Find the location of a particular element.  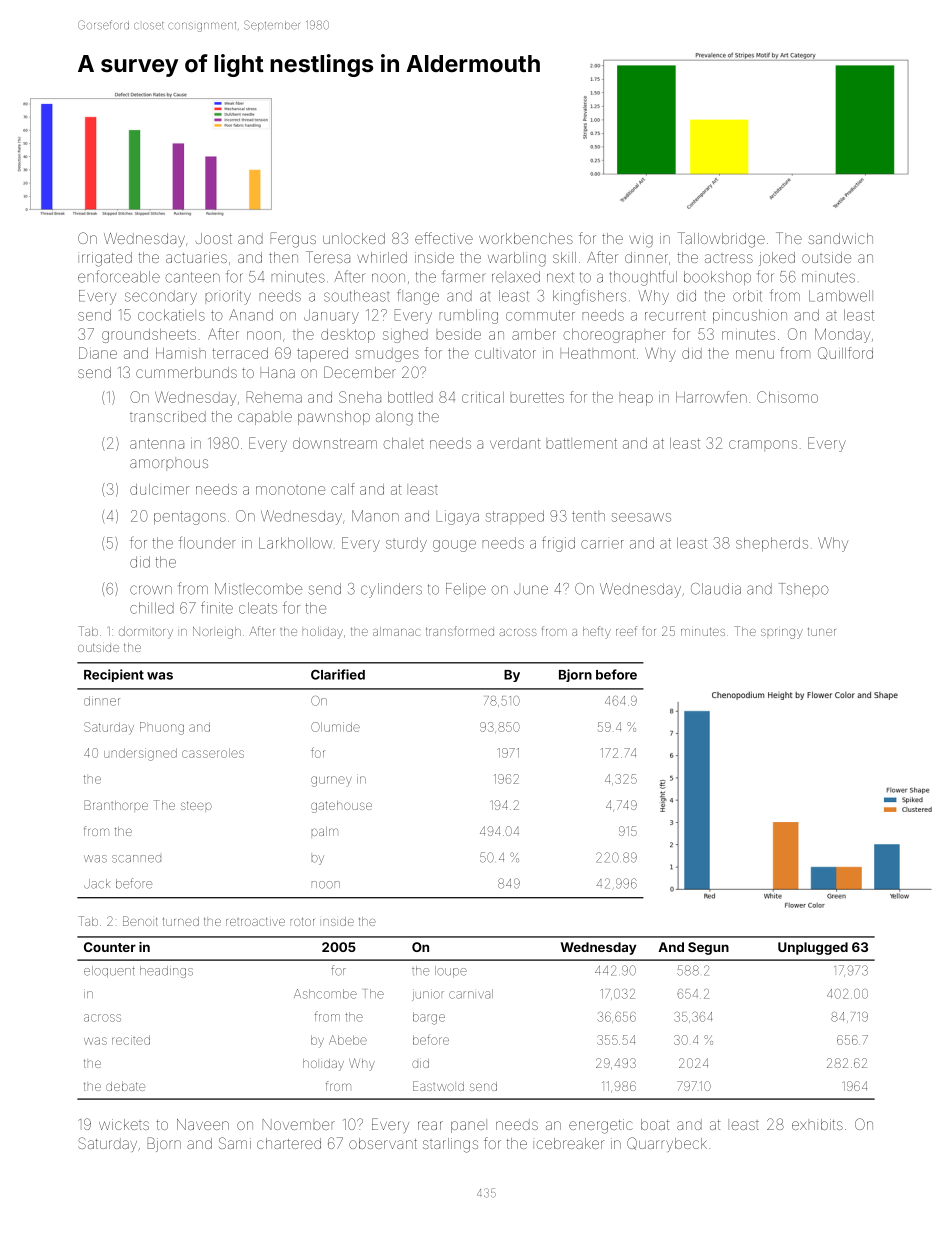

crampons is located at coordinates (763, 445).
